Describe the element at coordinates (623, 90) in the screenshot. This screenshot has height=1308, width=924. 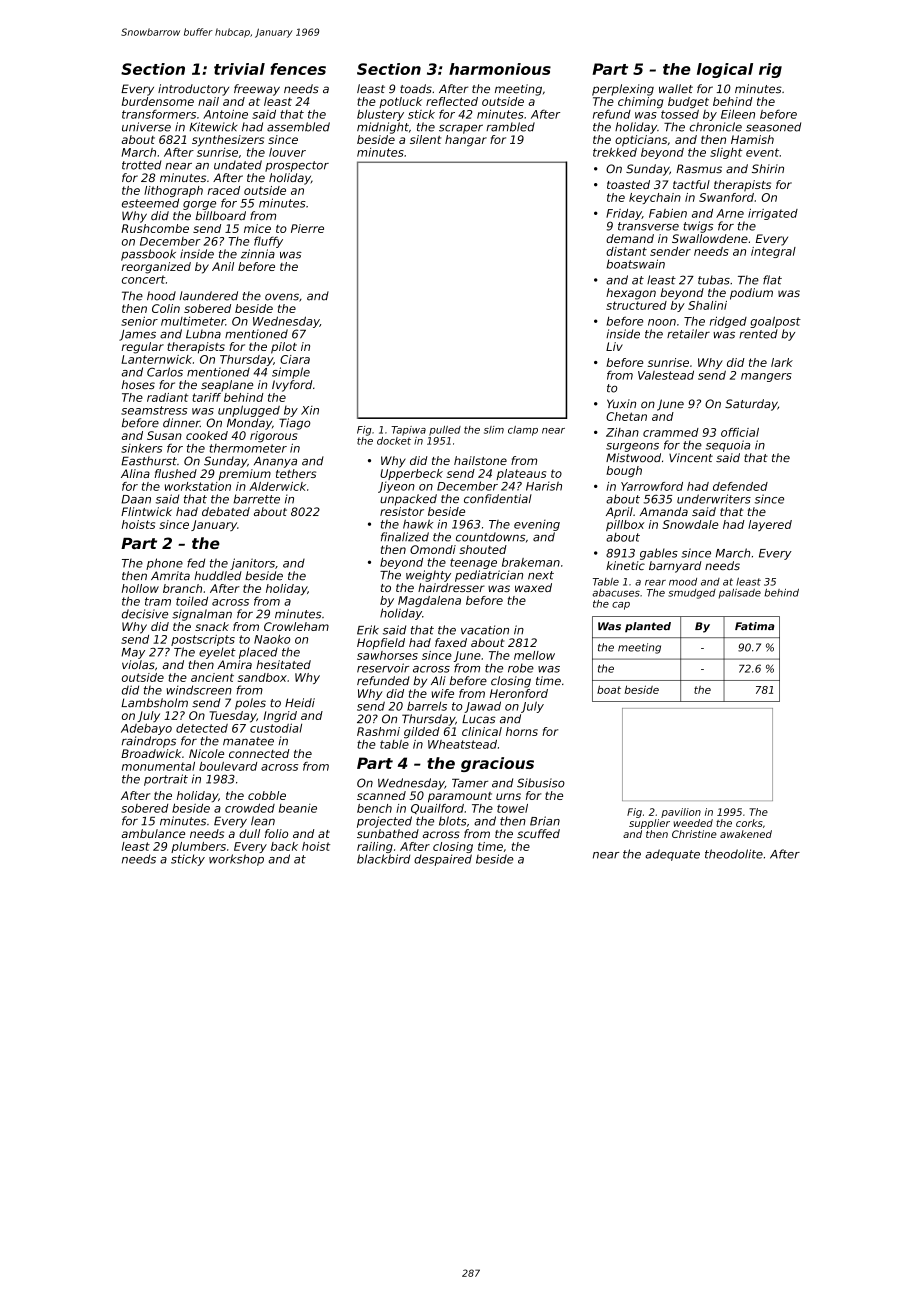
I see `perplexing` at that location.
